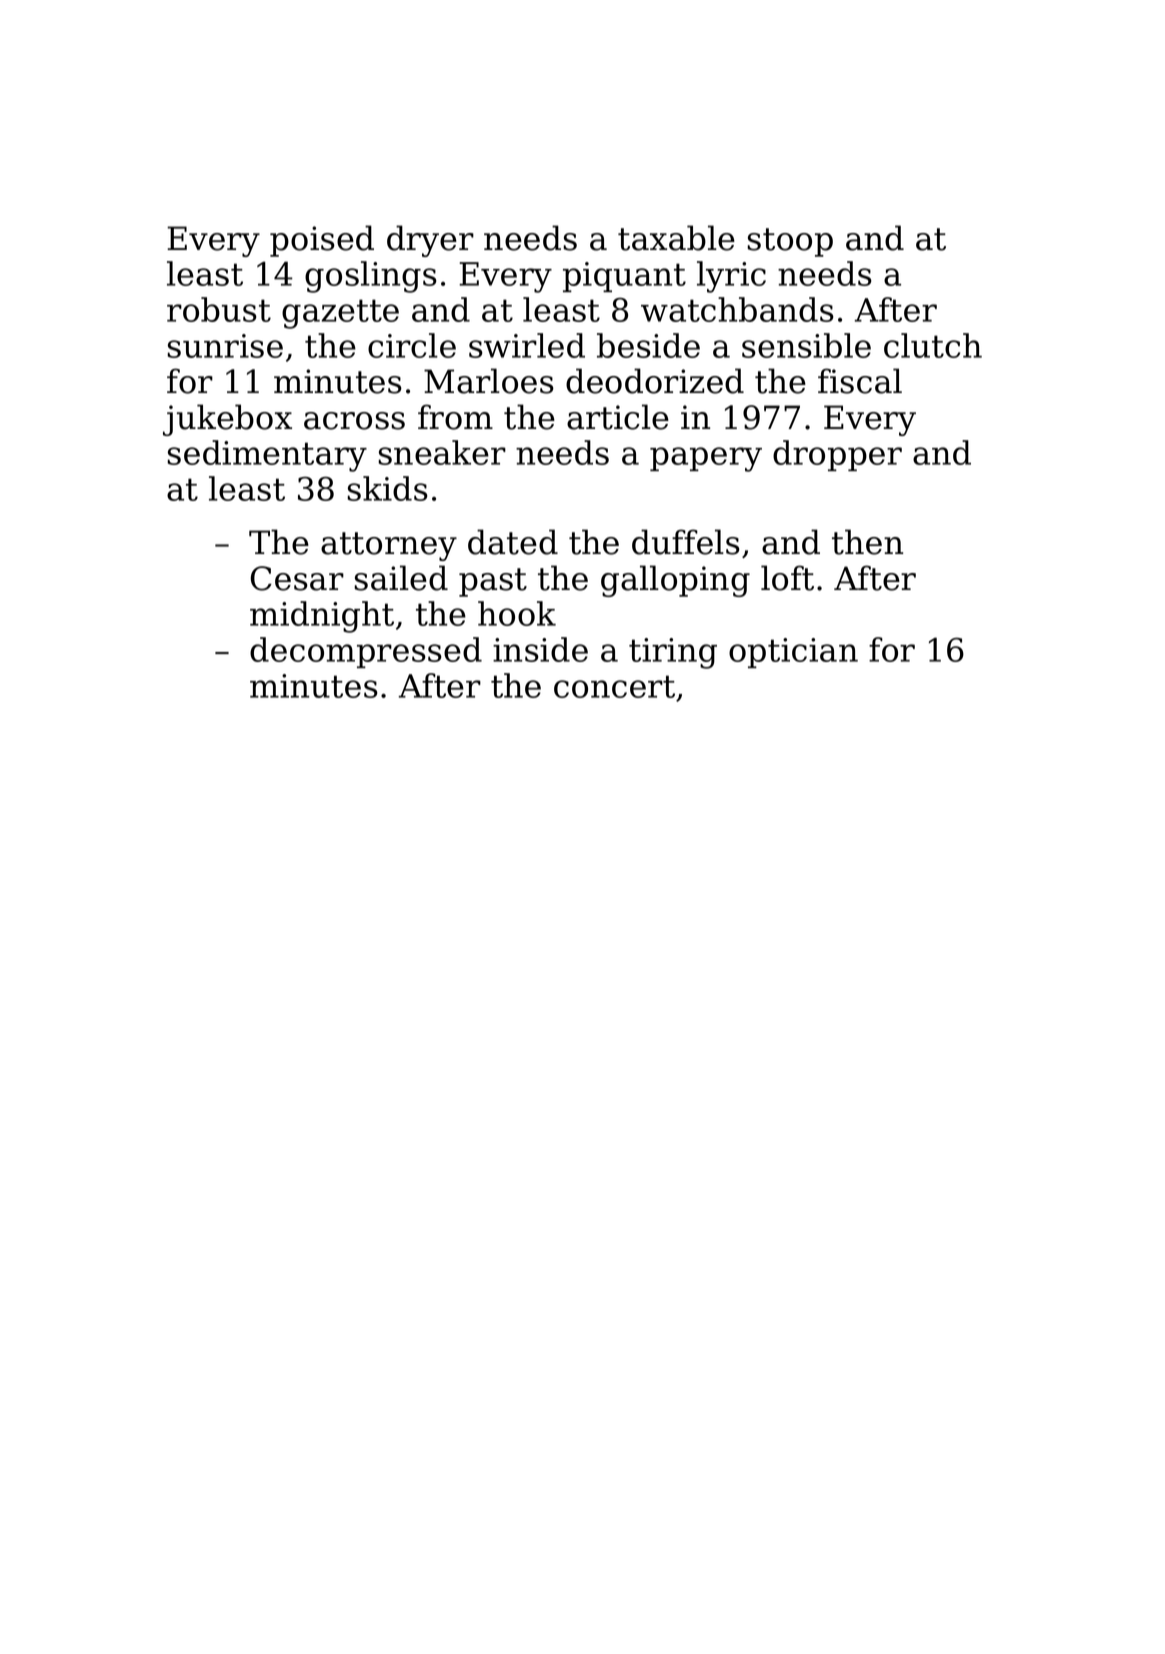  I want to click on attorney, so click(389, 546).
